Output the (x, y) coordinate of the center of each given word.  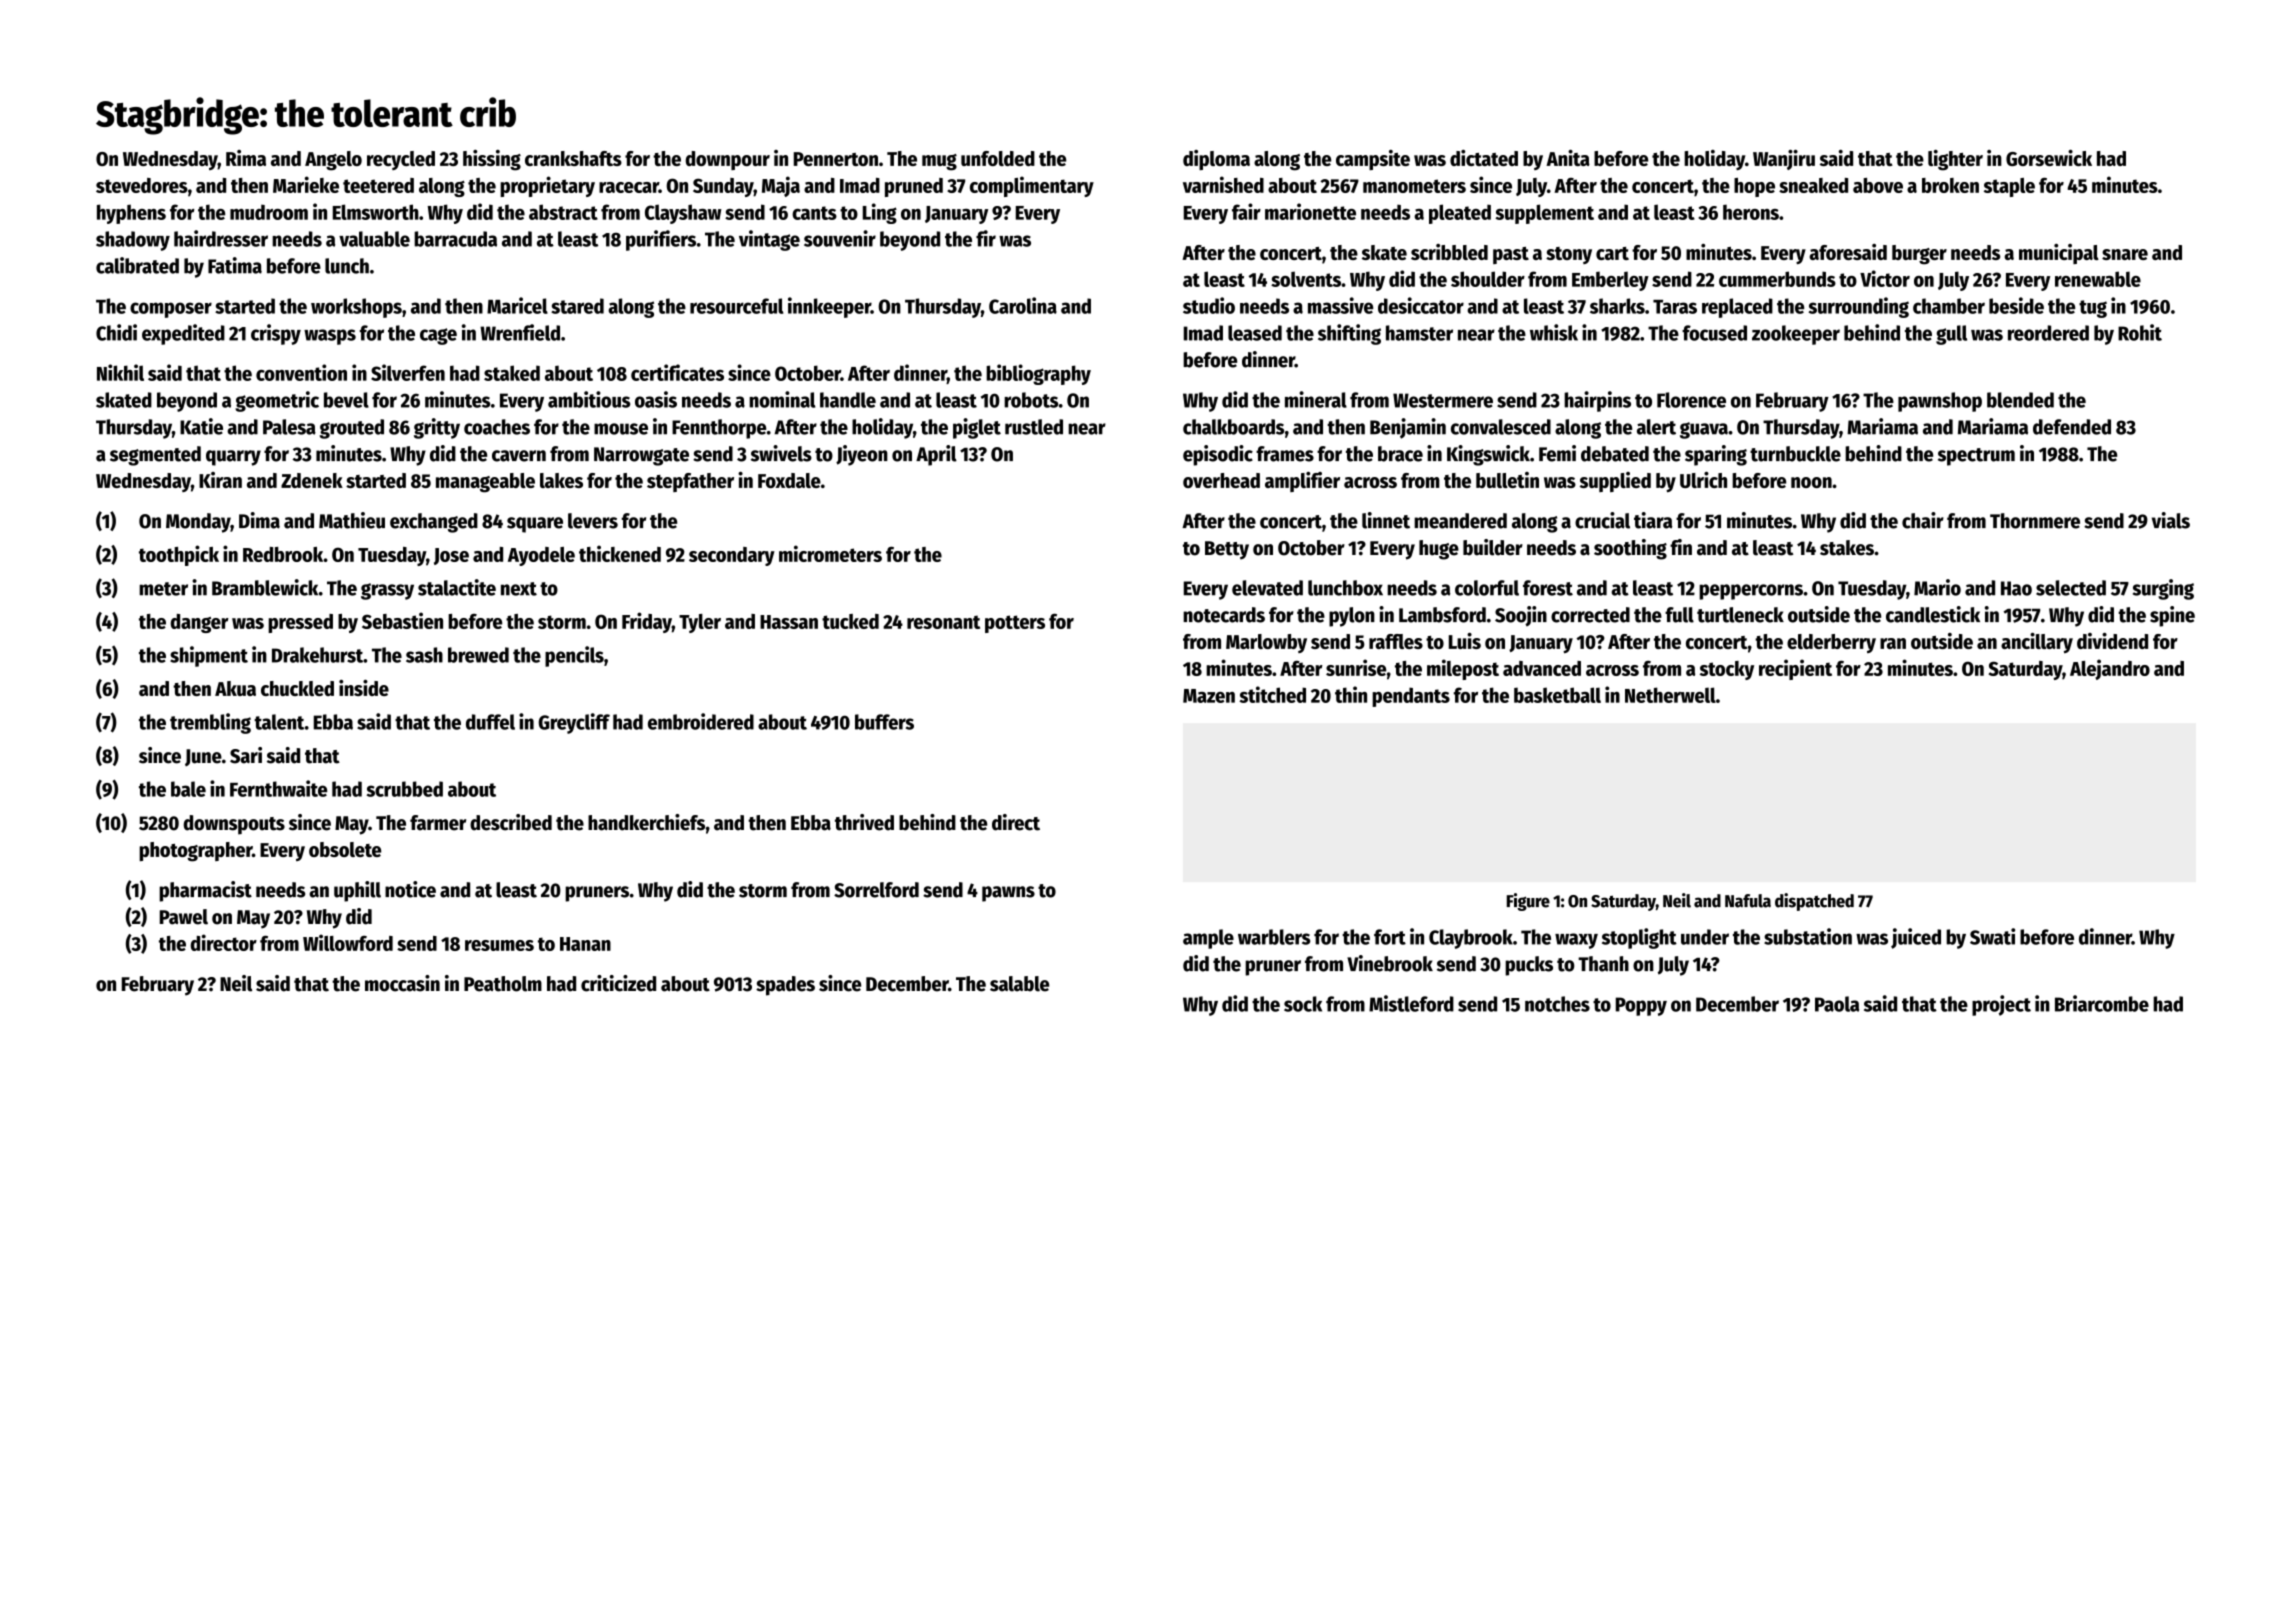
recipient (1795, 669)
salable (1019, 984)
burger (1919, 255)
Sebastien (402, 620)
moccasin (402, 983)
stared (577, 306)
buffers (884, 722)
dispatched (1814, 902)
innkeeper (829, 307)
